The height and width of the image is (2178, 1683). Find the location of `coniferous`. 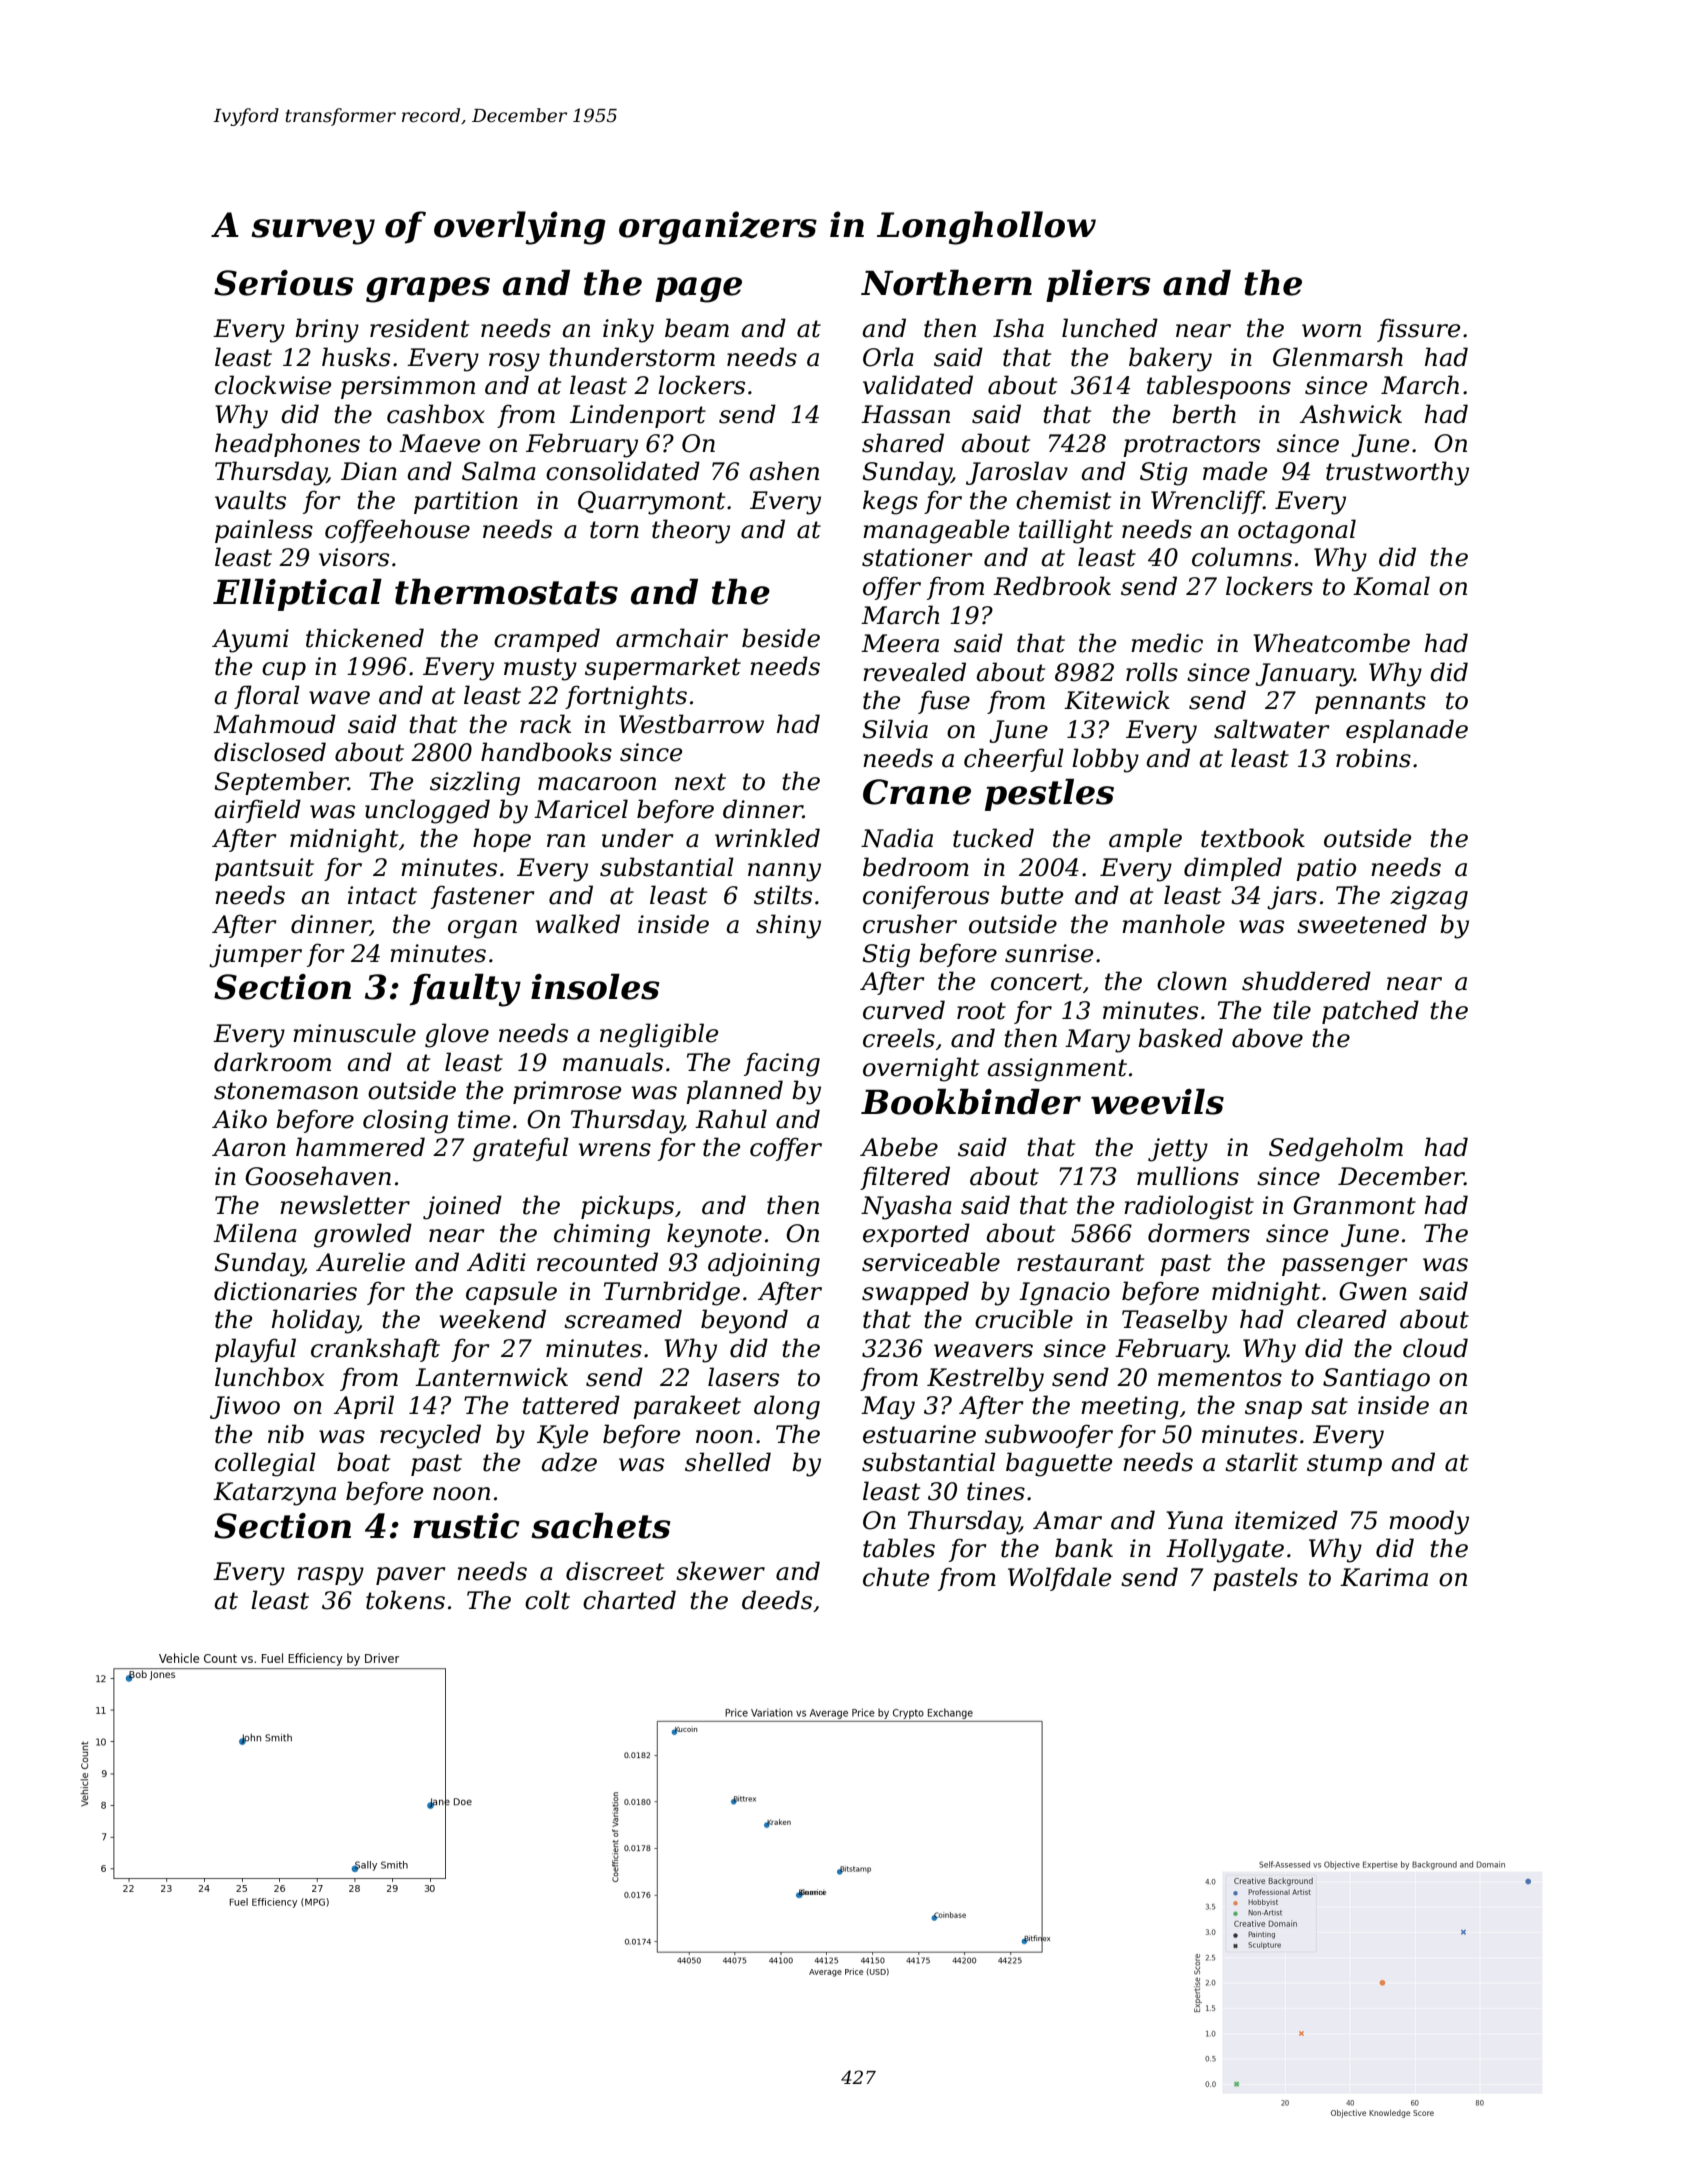

coniferous is located at coordinates (926, 897).
